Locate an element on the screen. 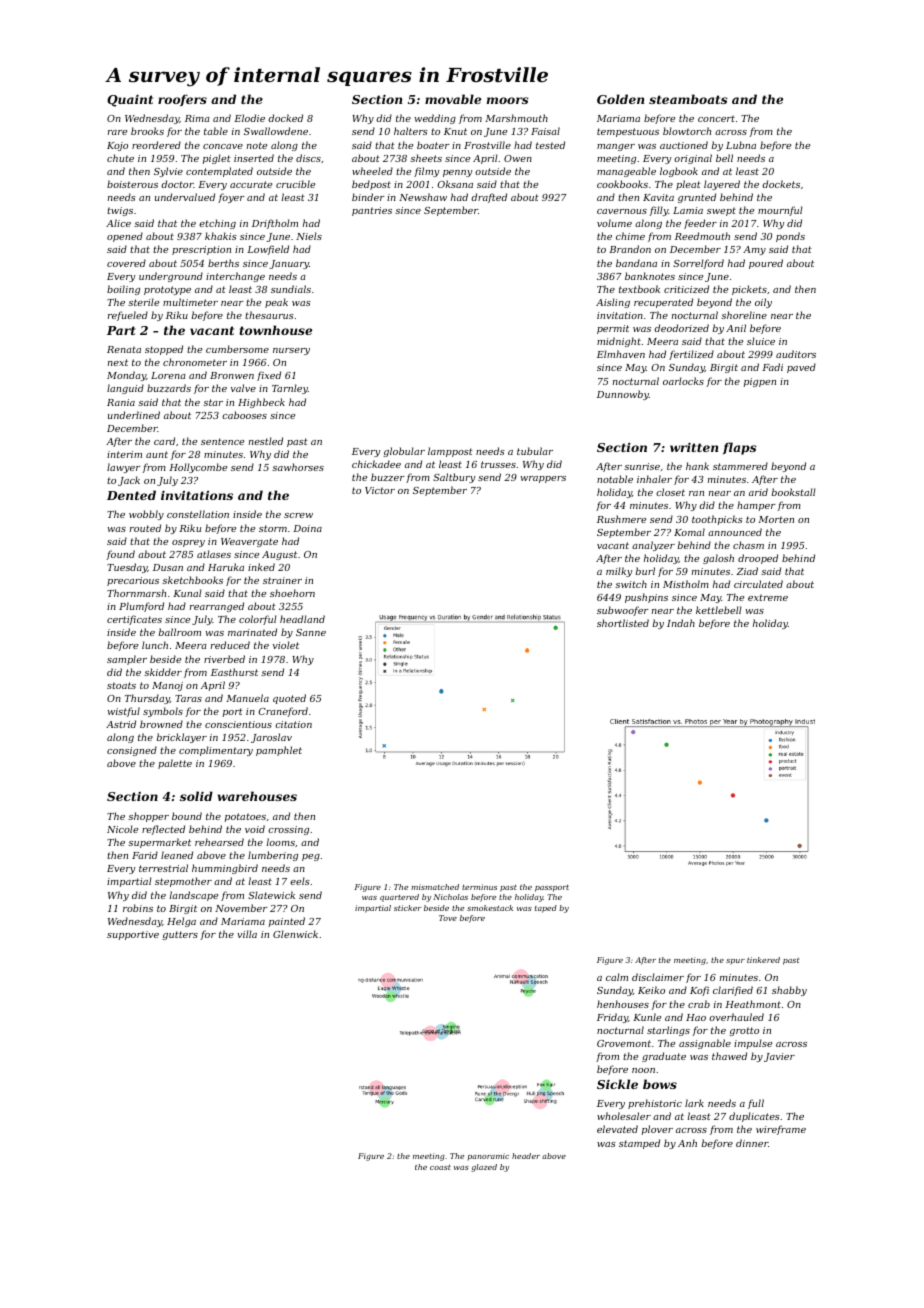 The height and width of the screenshot is (1308, 924). sampler is located at coordinates (127, 660).
